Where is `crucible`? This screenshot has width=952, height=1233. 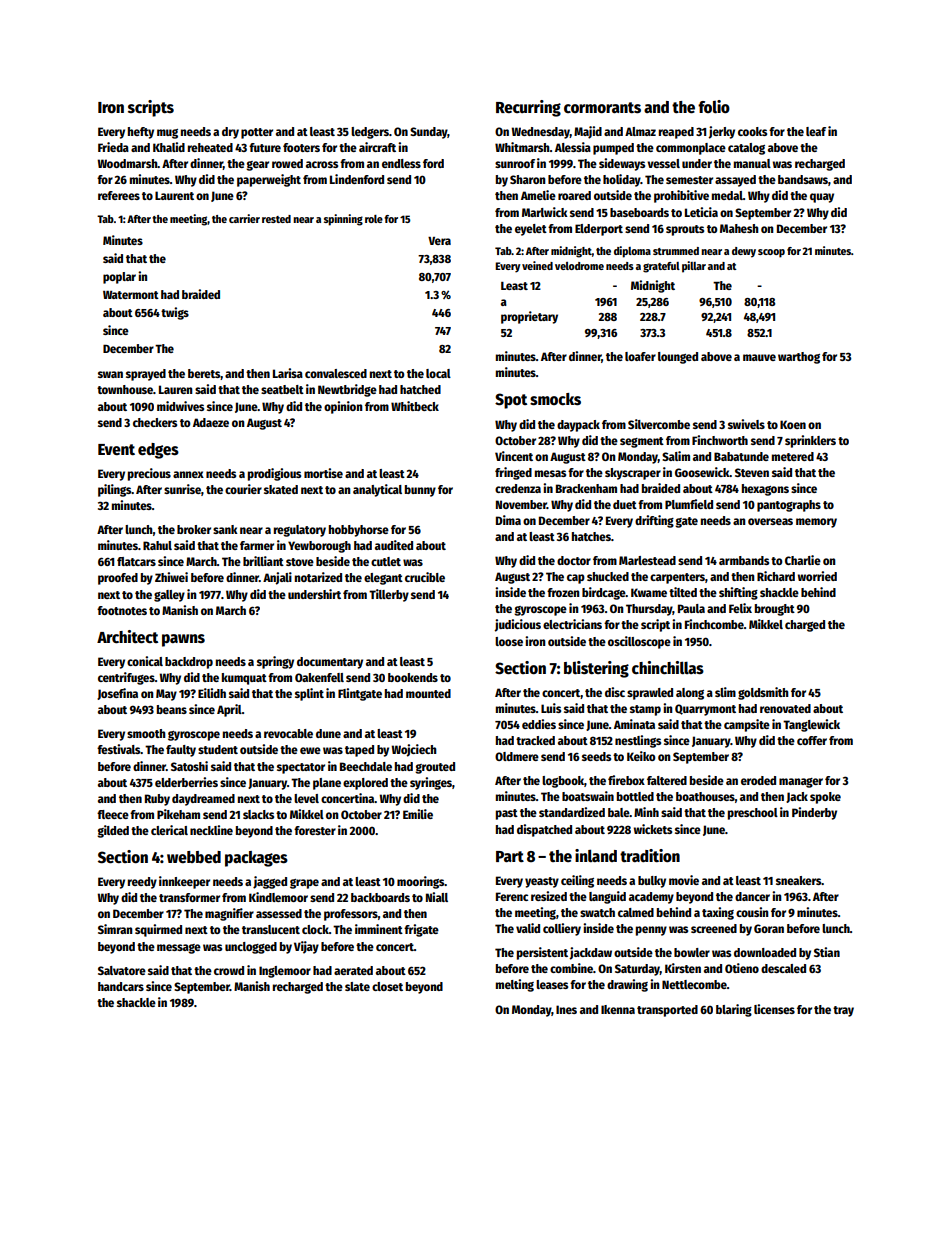 crucible is located at coordinates (425, 577).
